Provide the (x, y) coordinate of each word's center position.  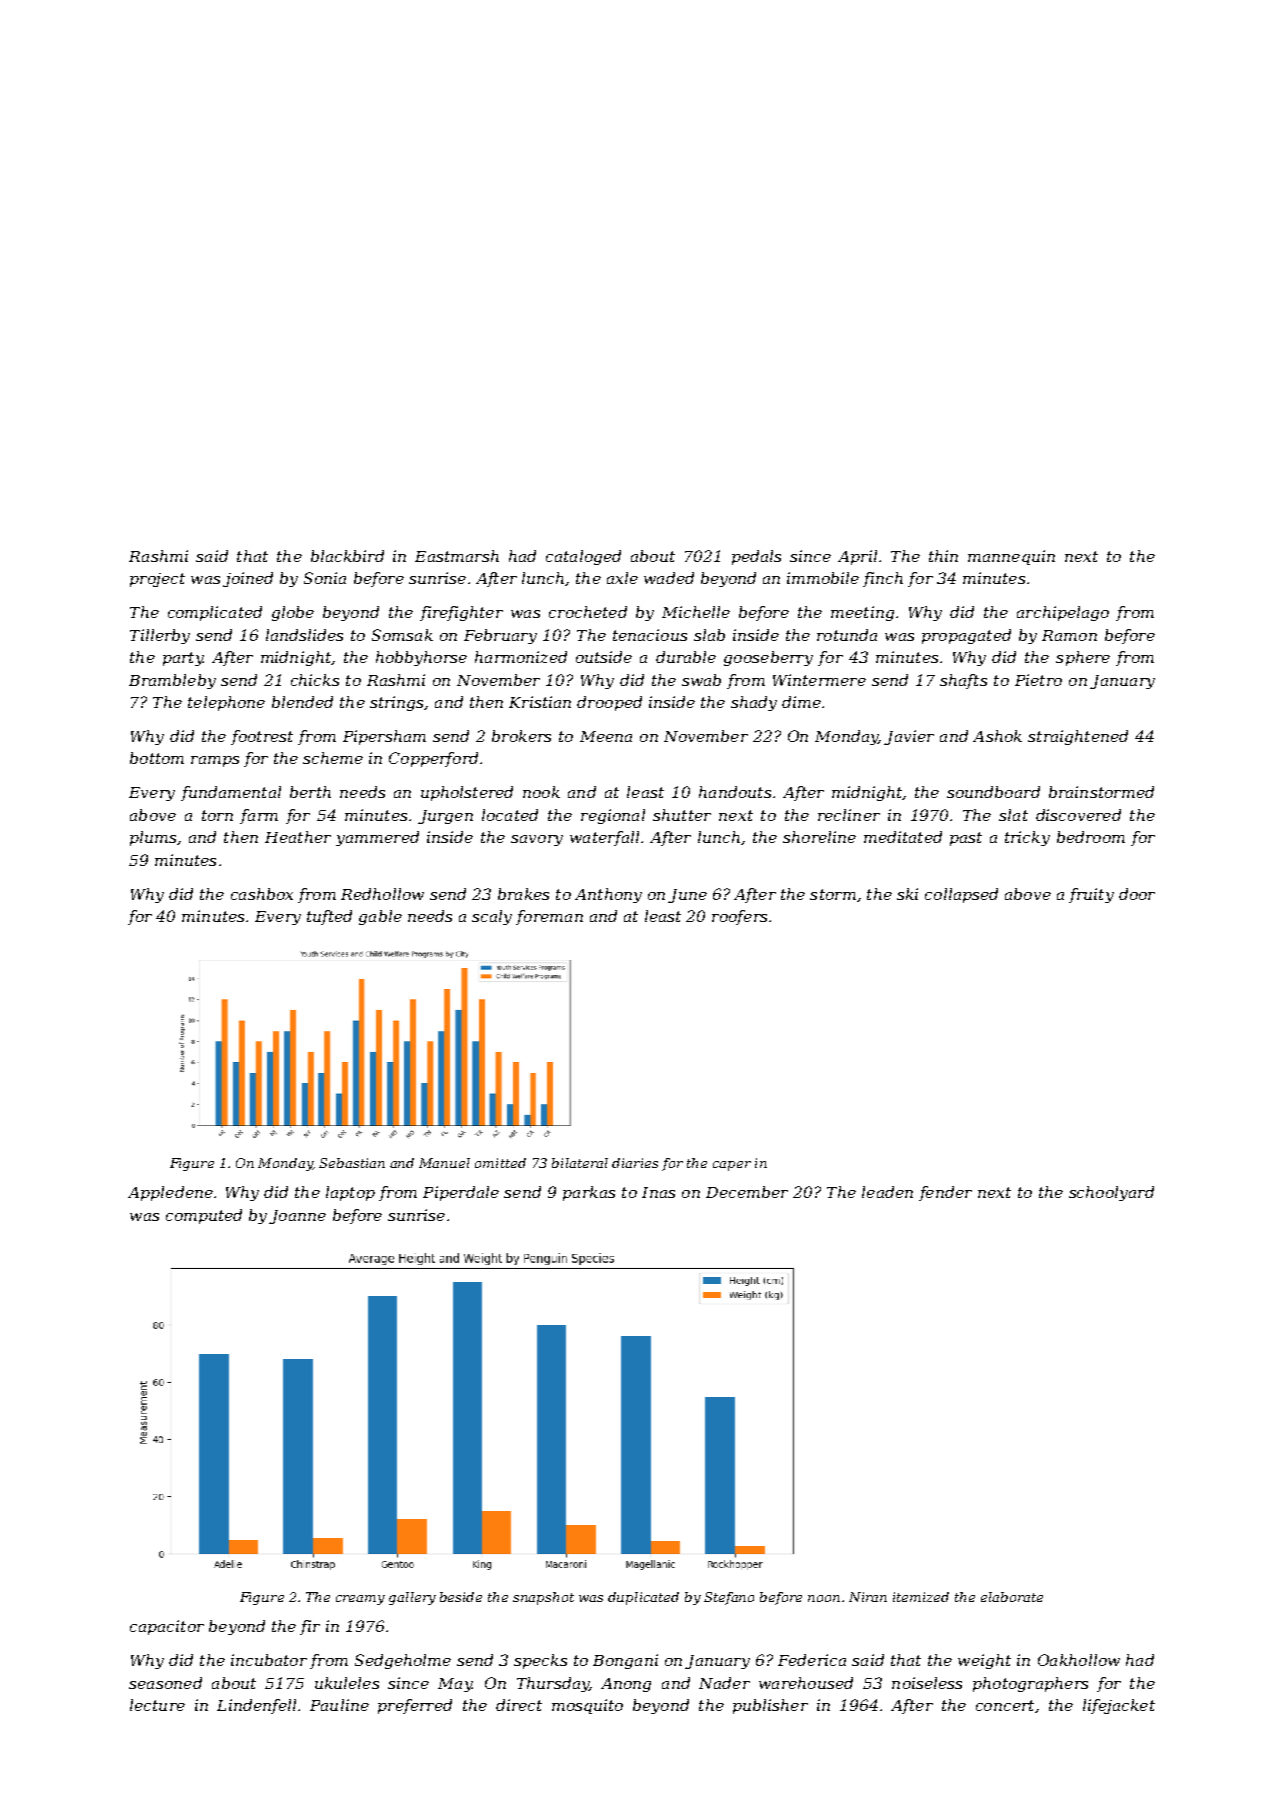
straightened (1078, 737)
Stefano (729, 1598)
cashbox (262, 894)
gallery (412, 1598)
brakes (523, 894)
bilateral (580, 1163)
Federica (812, 1660)
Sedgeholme (403, 1661)
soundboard (993, 792)
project (157, 580)
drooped (609, 703)
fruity (1091, 895)
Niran (868, 1597)
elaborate (1012, 1597)
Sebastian (352, 1163)
